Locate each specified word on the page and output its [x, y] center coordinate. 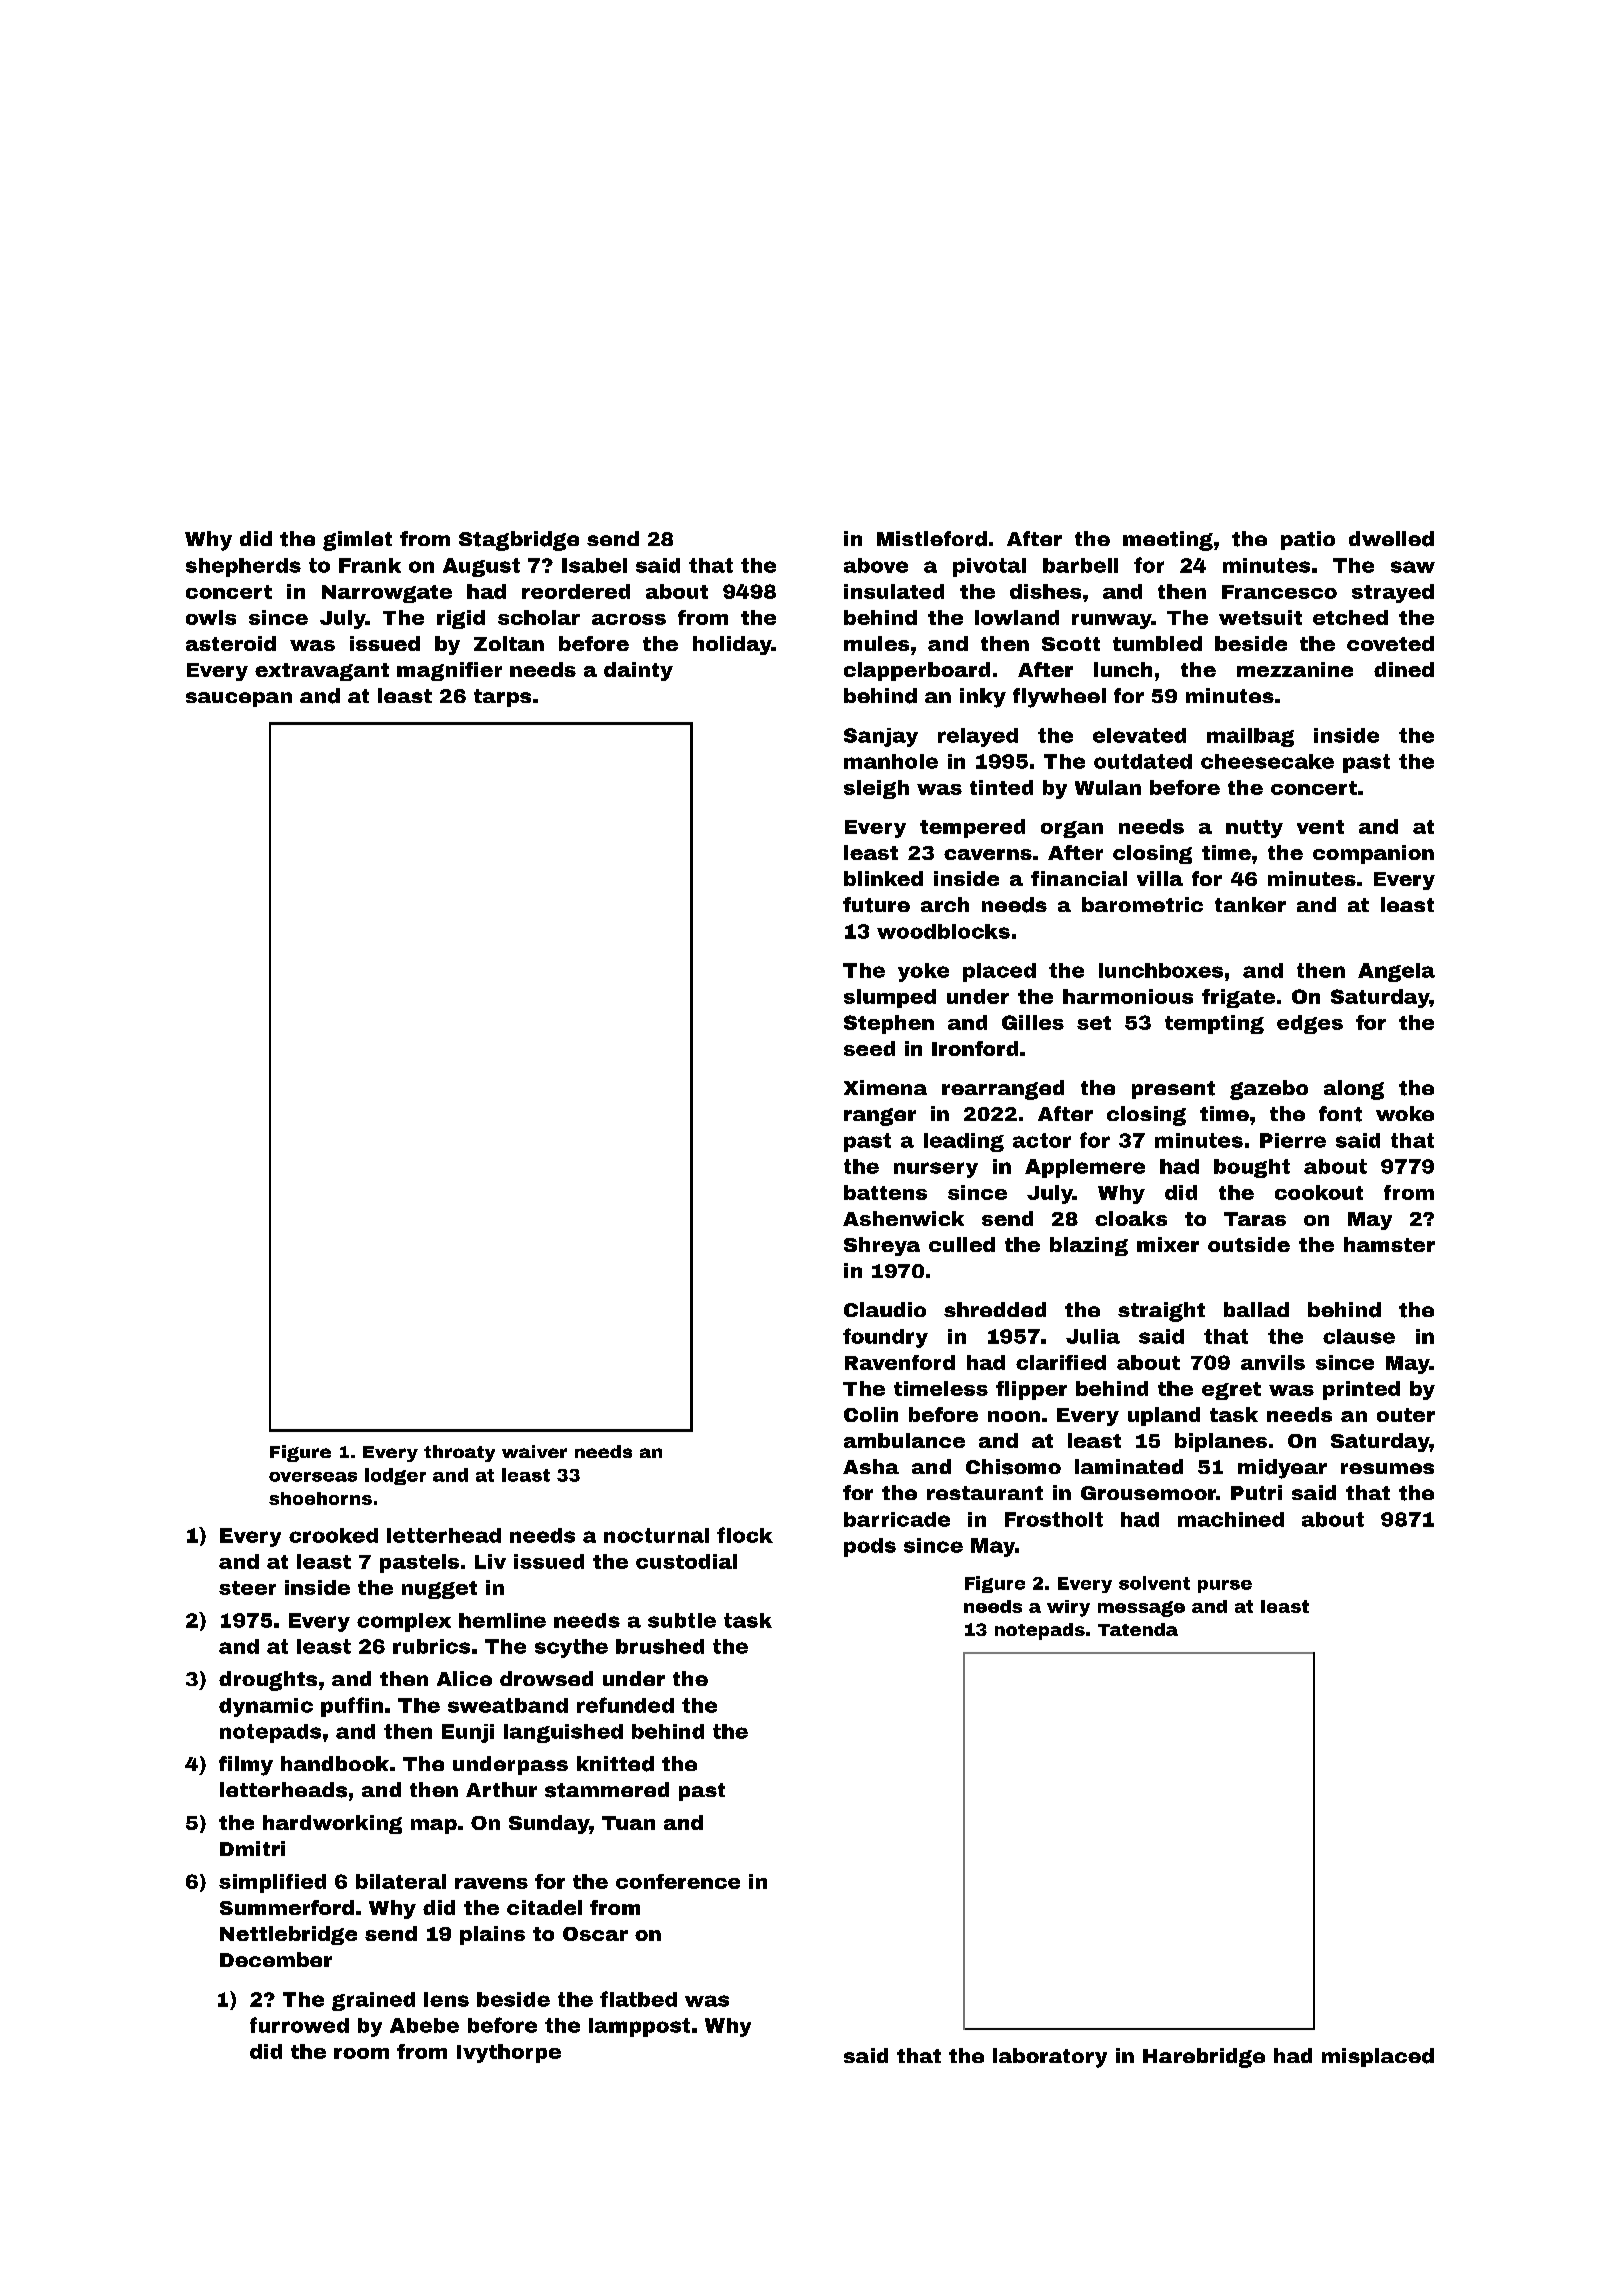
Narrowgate [387, 594]
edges [1310, 1024]
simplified [272, 1883]
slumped [890, 998]
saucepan [239, 699]
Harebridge [1204, 2058]
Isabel [594, 565]
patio [1308, 540]
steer [247, 1588]
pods [870, 1547]
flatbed [638, 1999]
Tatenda [1138, 1629]
